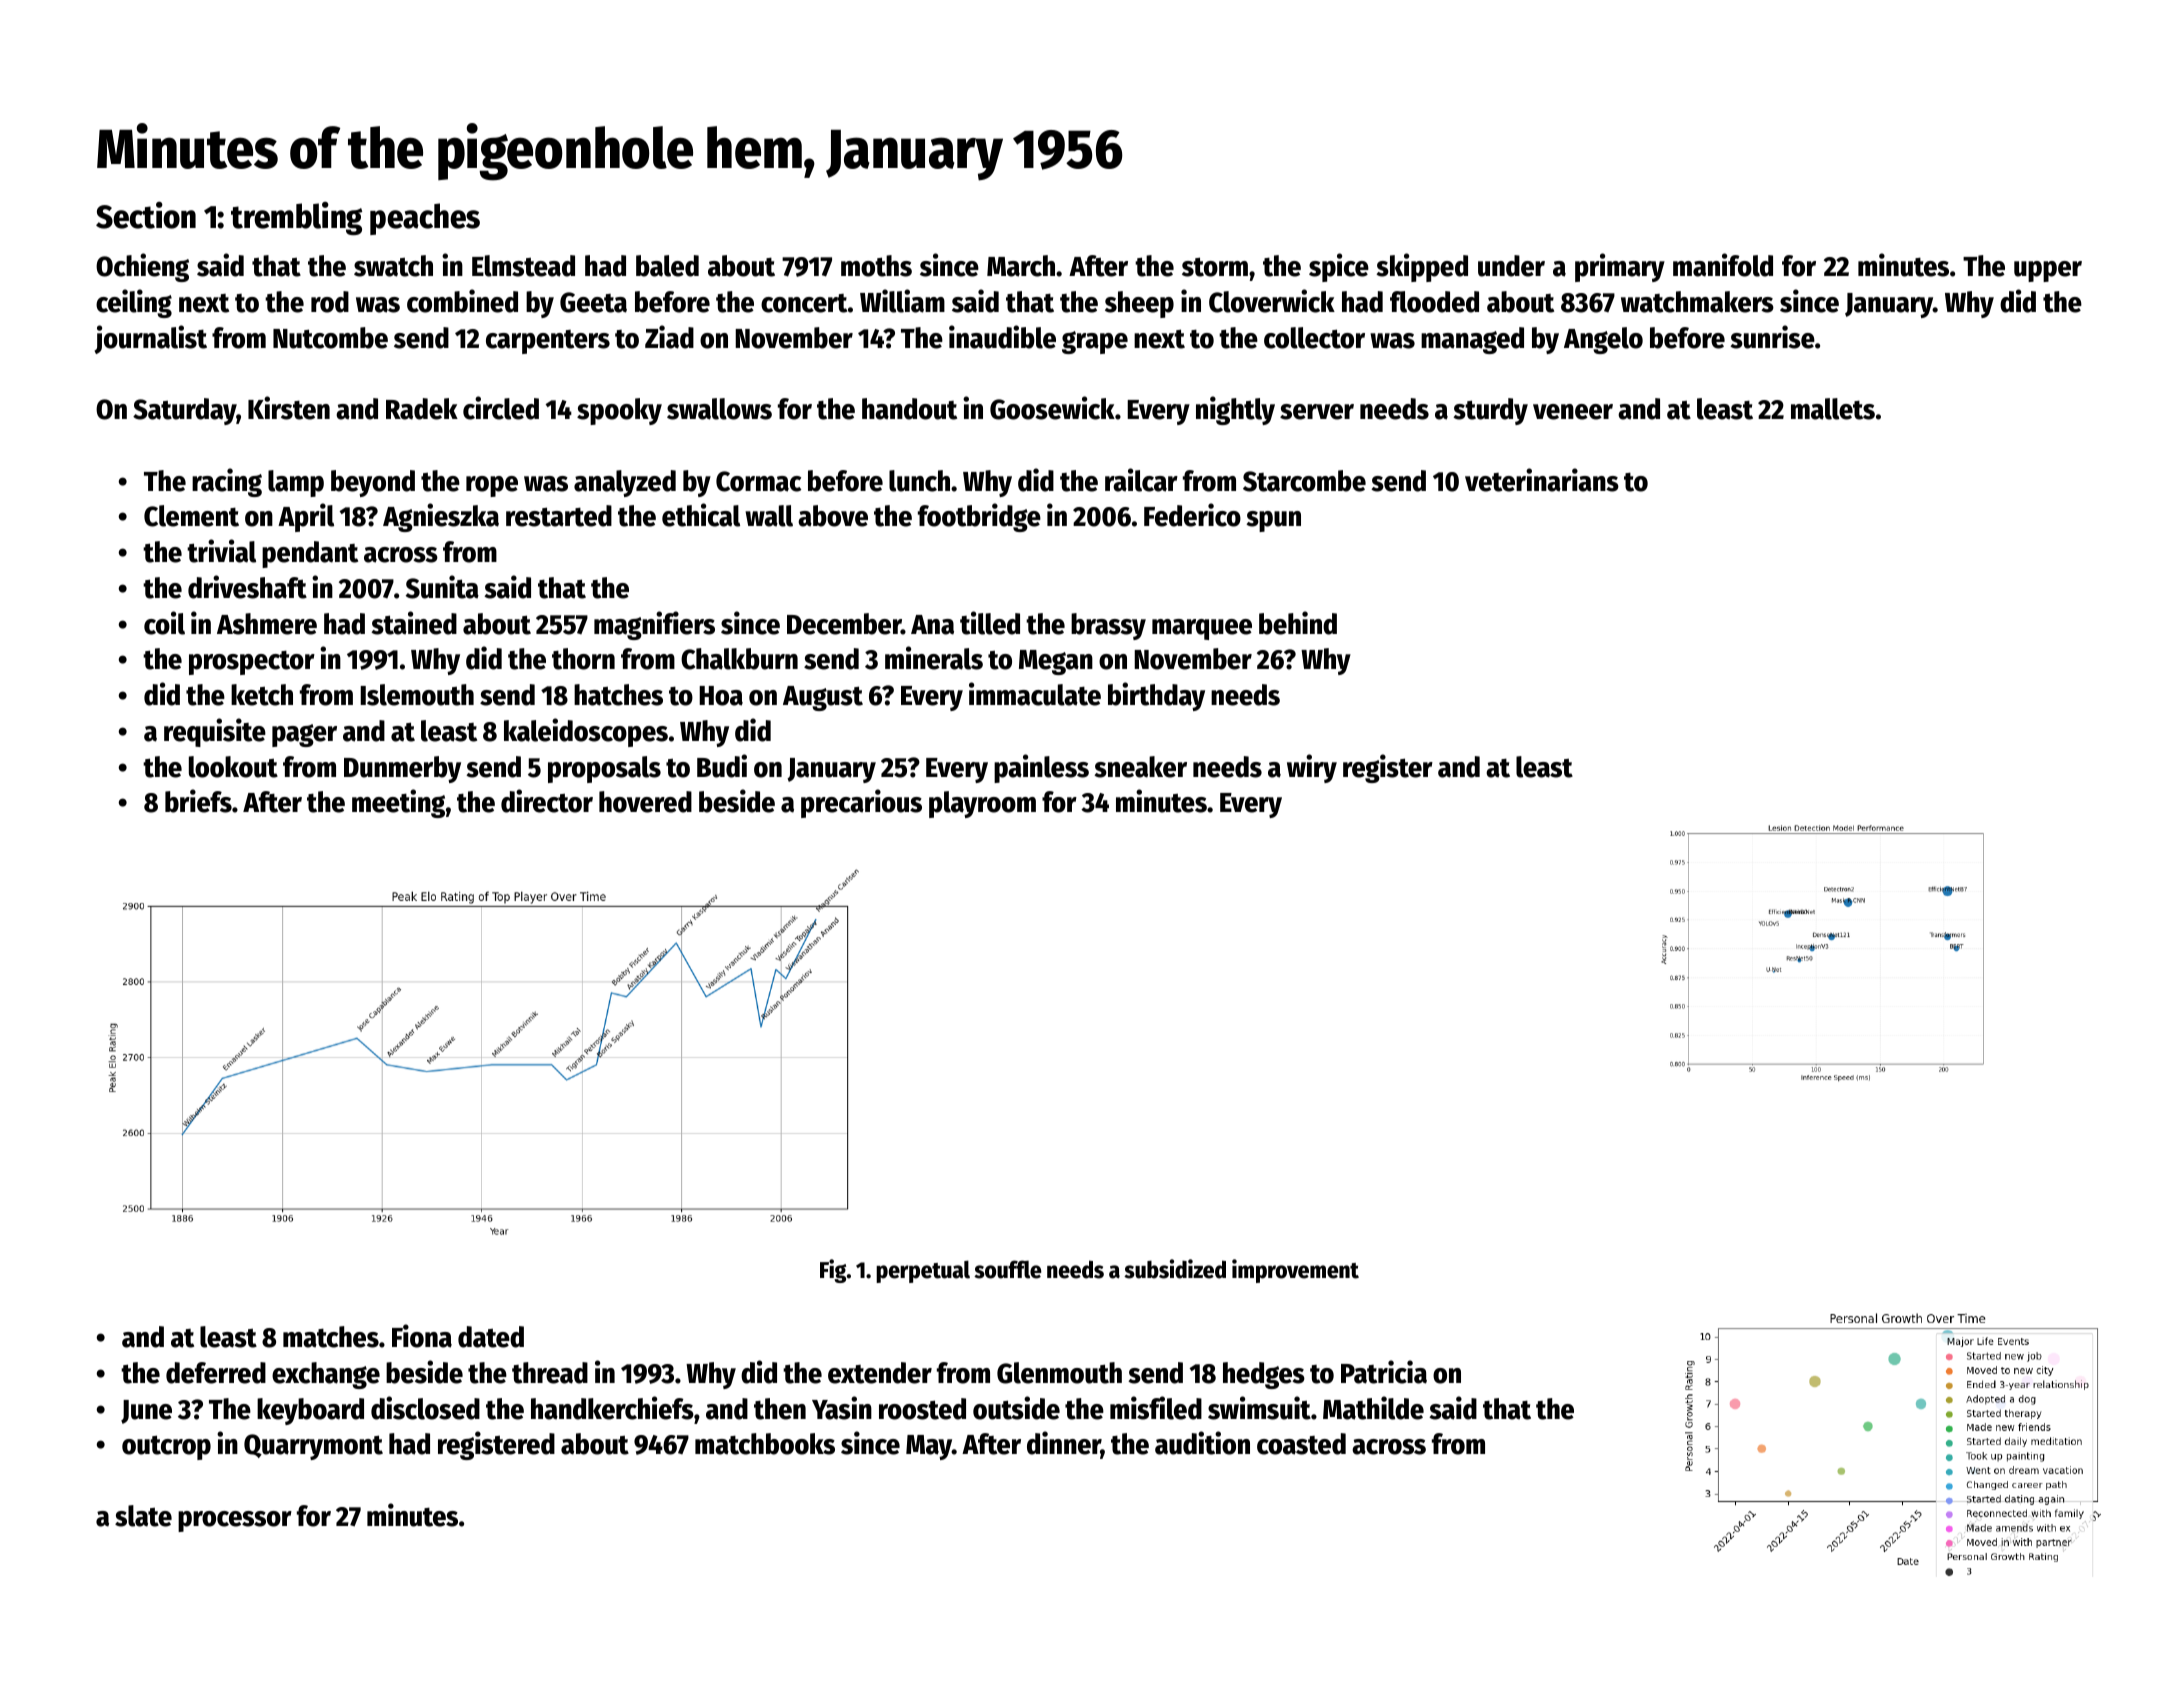 This screenshot has width=2178, height=1683. I want to click on meeting, so click(398, 803).
